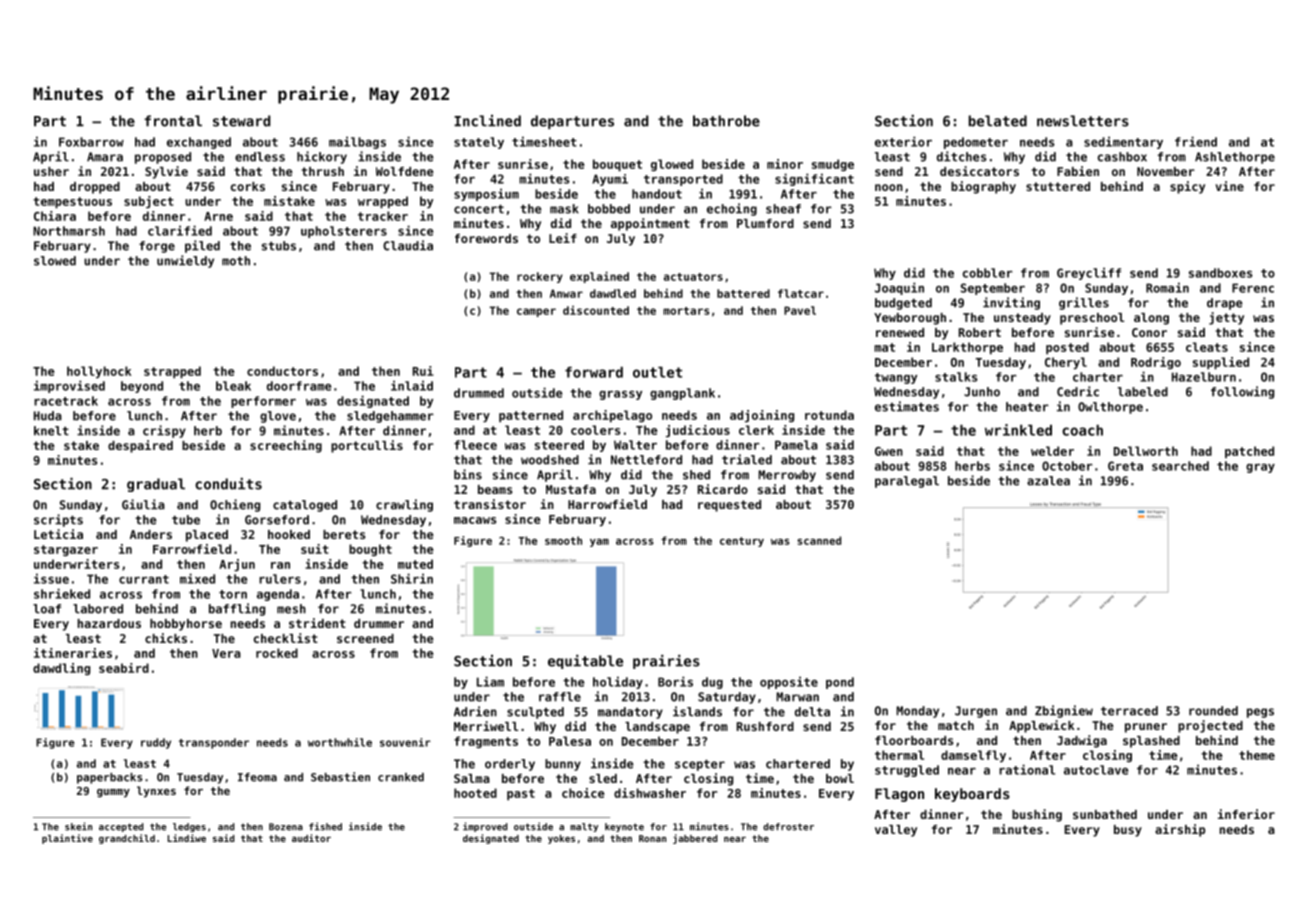 The width and height of the page is (1308, 924). Describe the element at coordinates (540, 277) in the page. I see `rockery` at that location.
